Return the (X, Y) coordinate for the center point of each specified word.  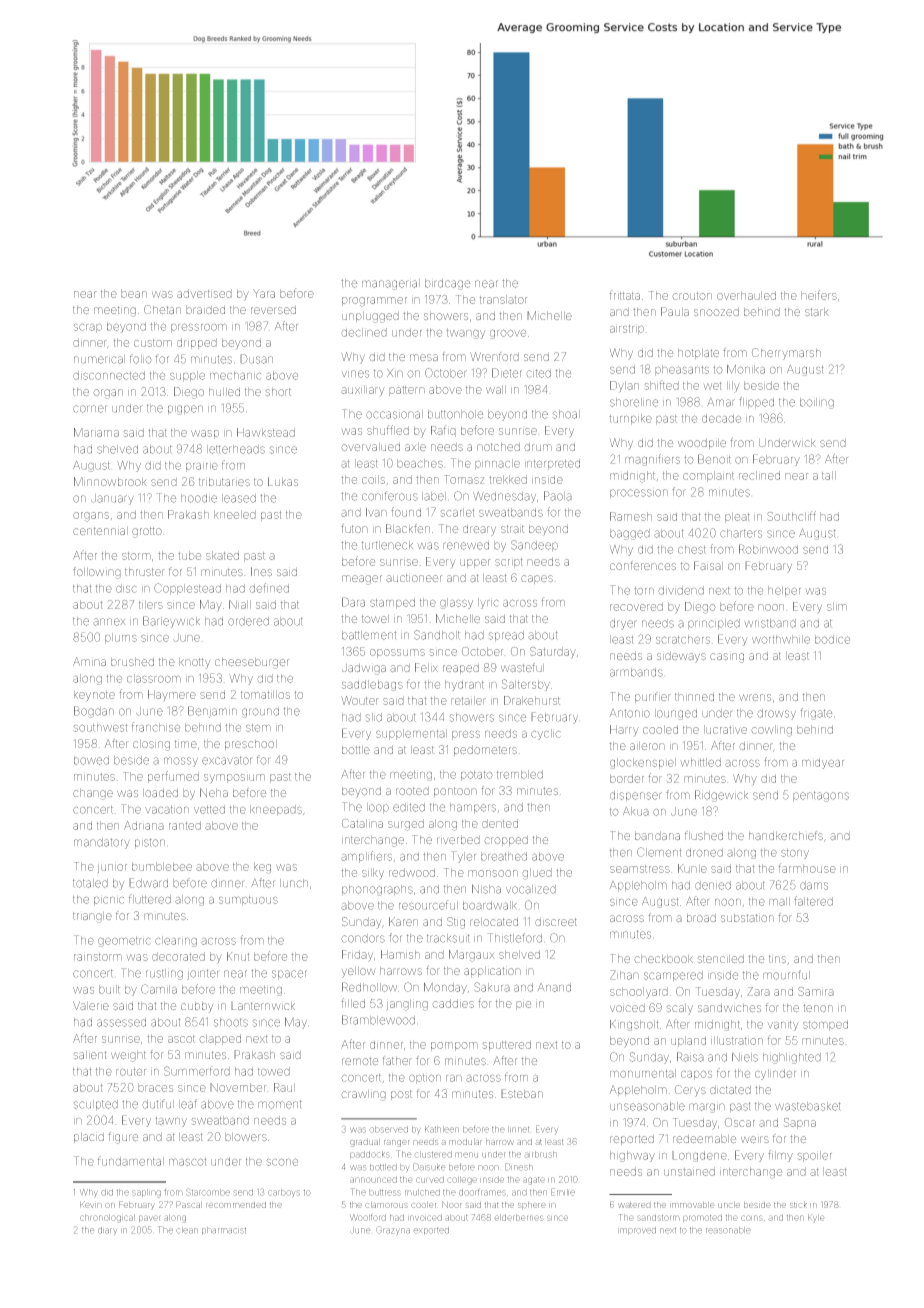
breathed (504, 856)
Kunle (692, 868)
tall (829, 475)
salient (90, 1055)
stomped (825, 1025)
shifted (662, 385)
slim (837, 606)
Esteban (522, 1093)
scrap (87, 328)
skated (222, 555)
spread (506, 636)
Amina (89, 661)
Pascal (189, 1204)
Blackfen (408, 528)
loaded (160, 793)
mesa (424, 357)
